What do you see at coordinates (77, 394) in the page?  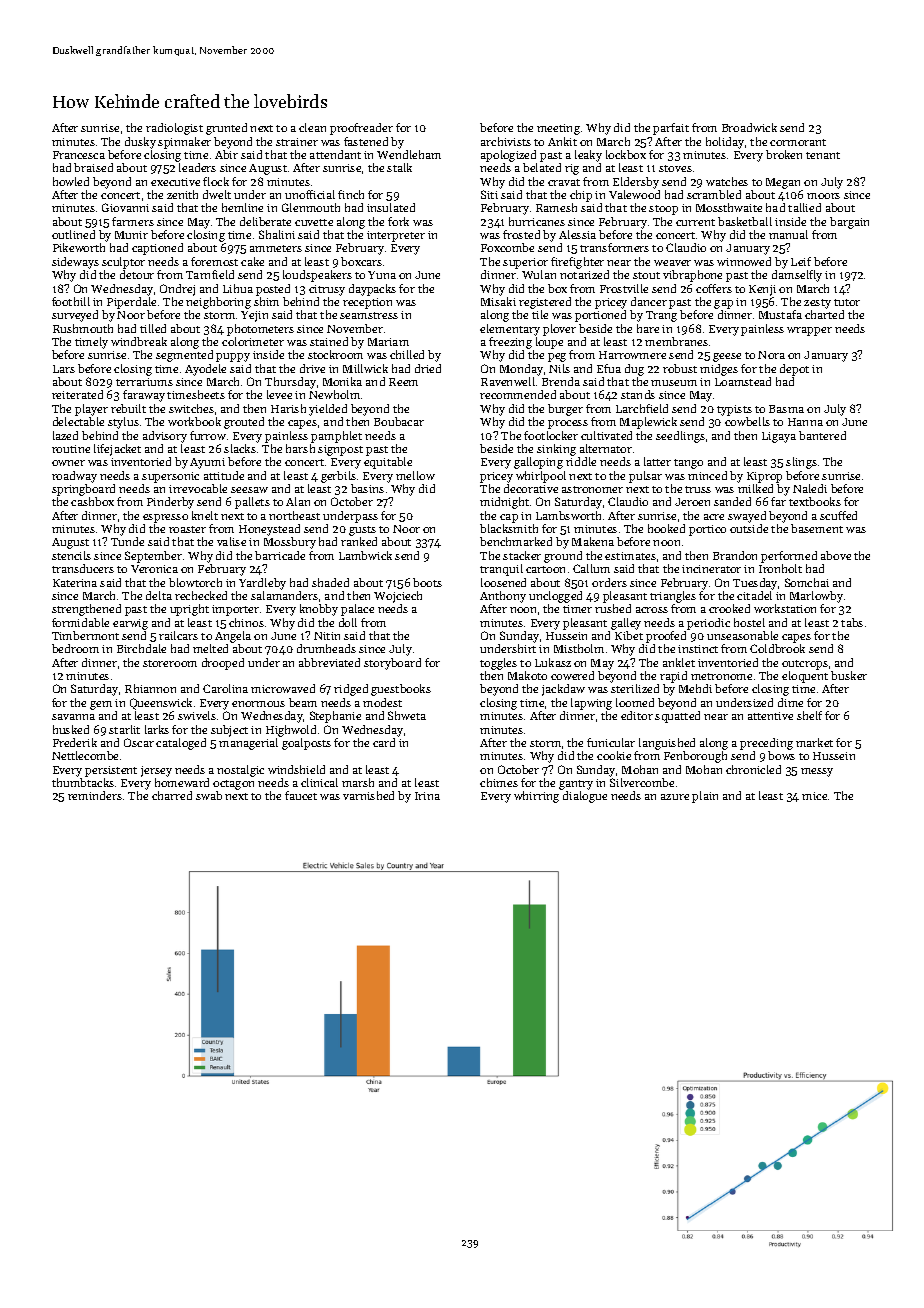 I see `reiterated` at bounding box center [77, 394].
